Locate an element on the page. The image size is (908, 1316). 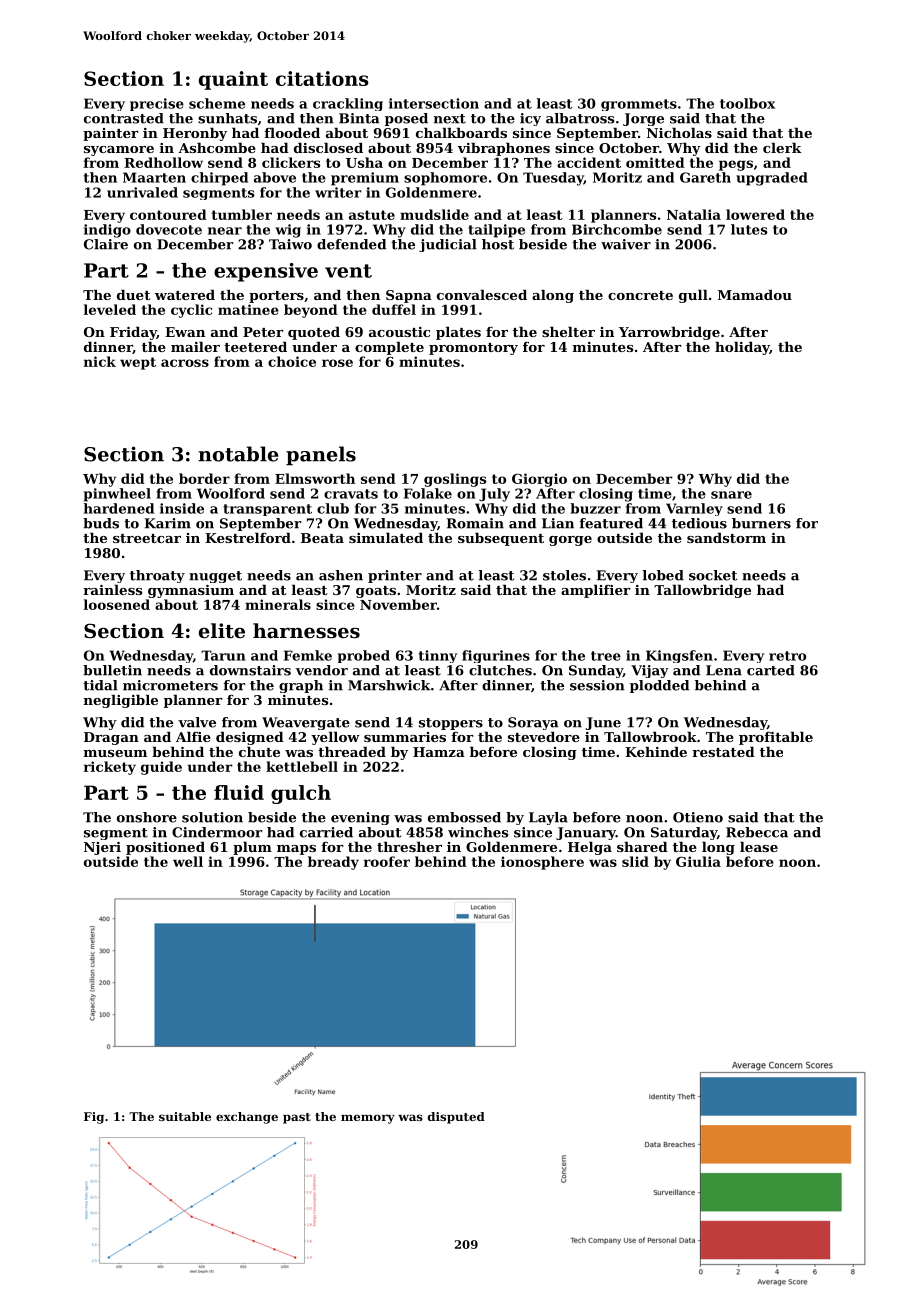
pegs is located at coordinates (736, 165).
